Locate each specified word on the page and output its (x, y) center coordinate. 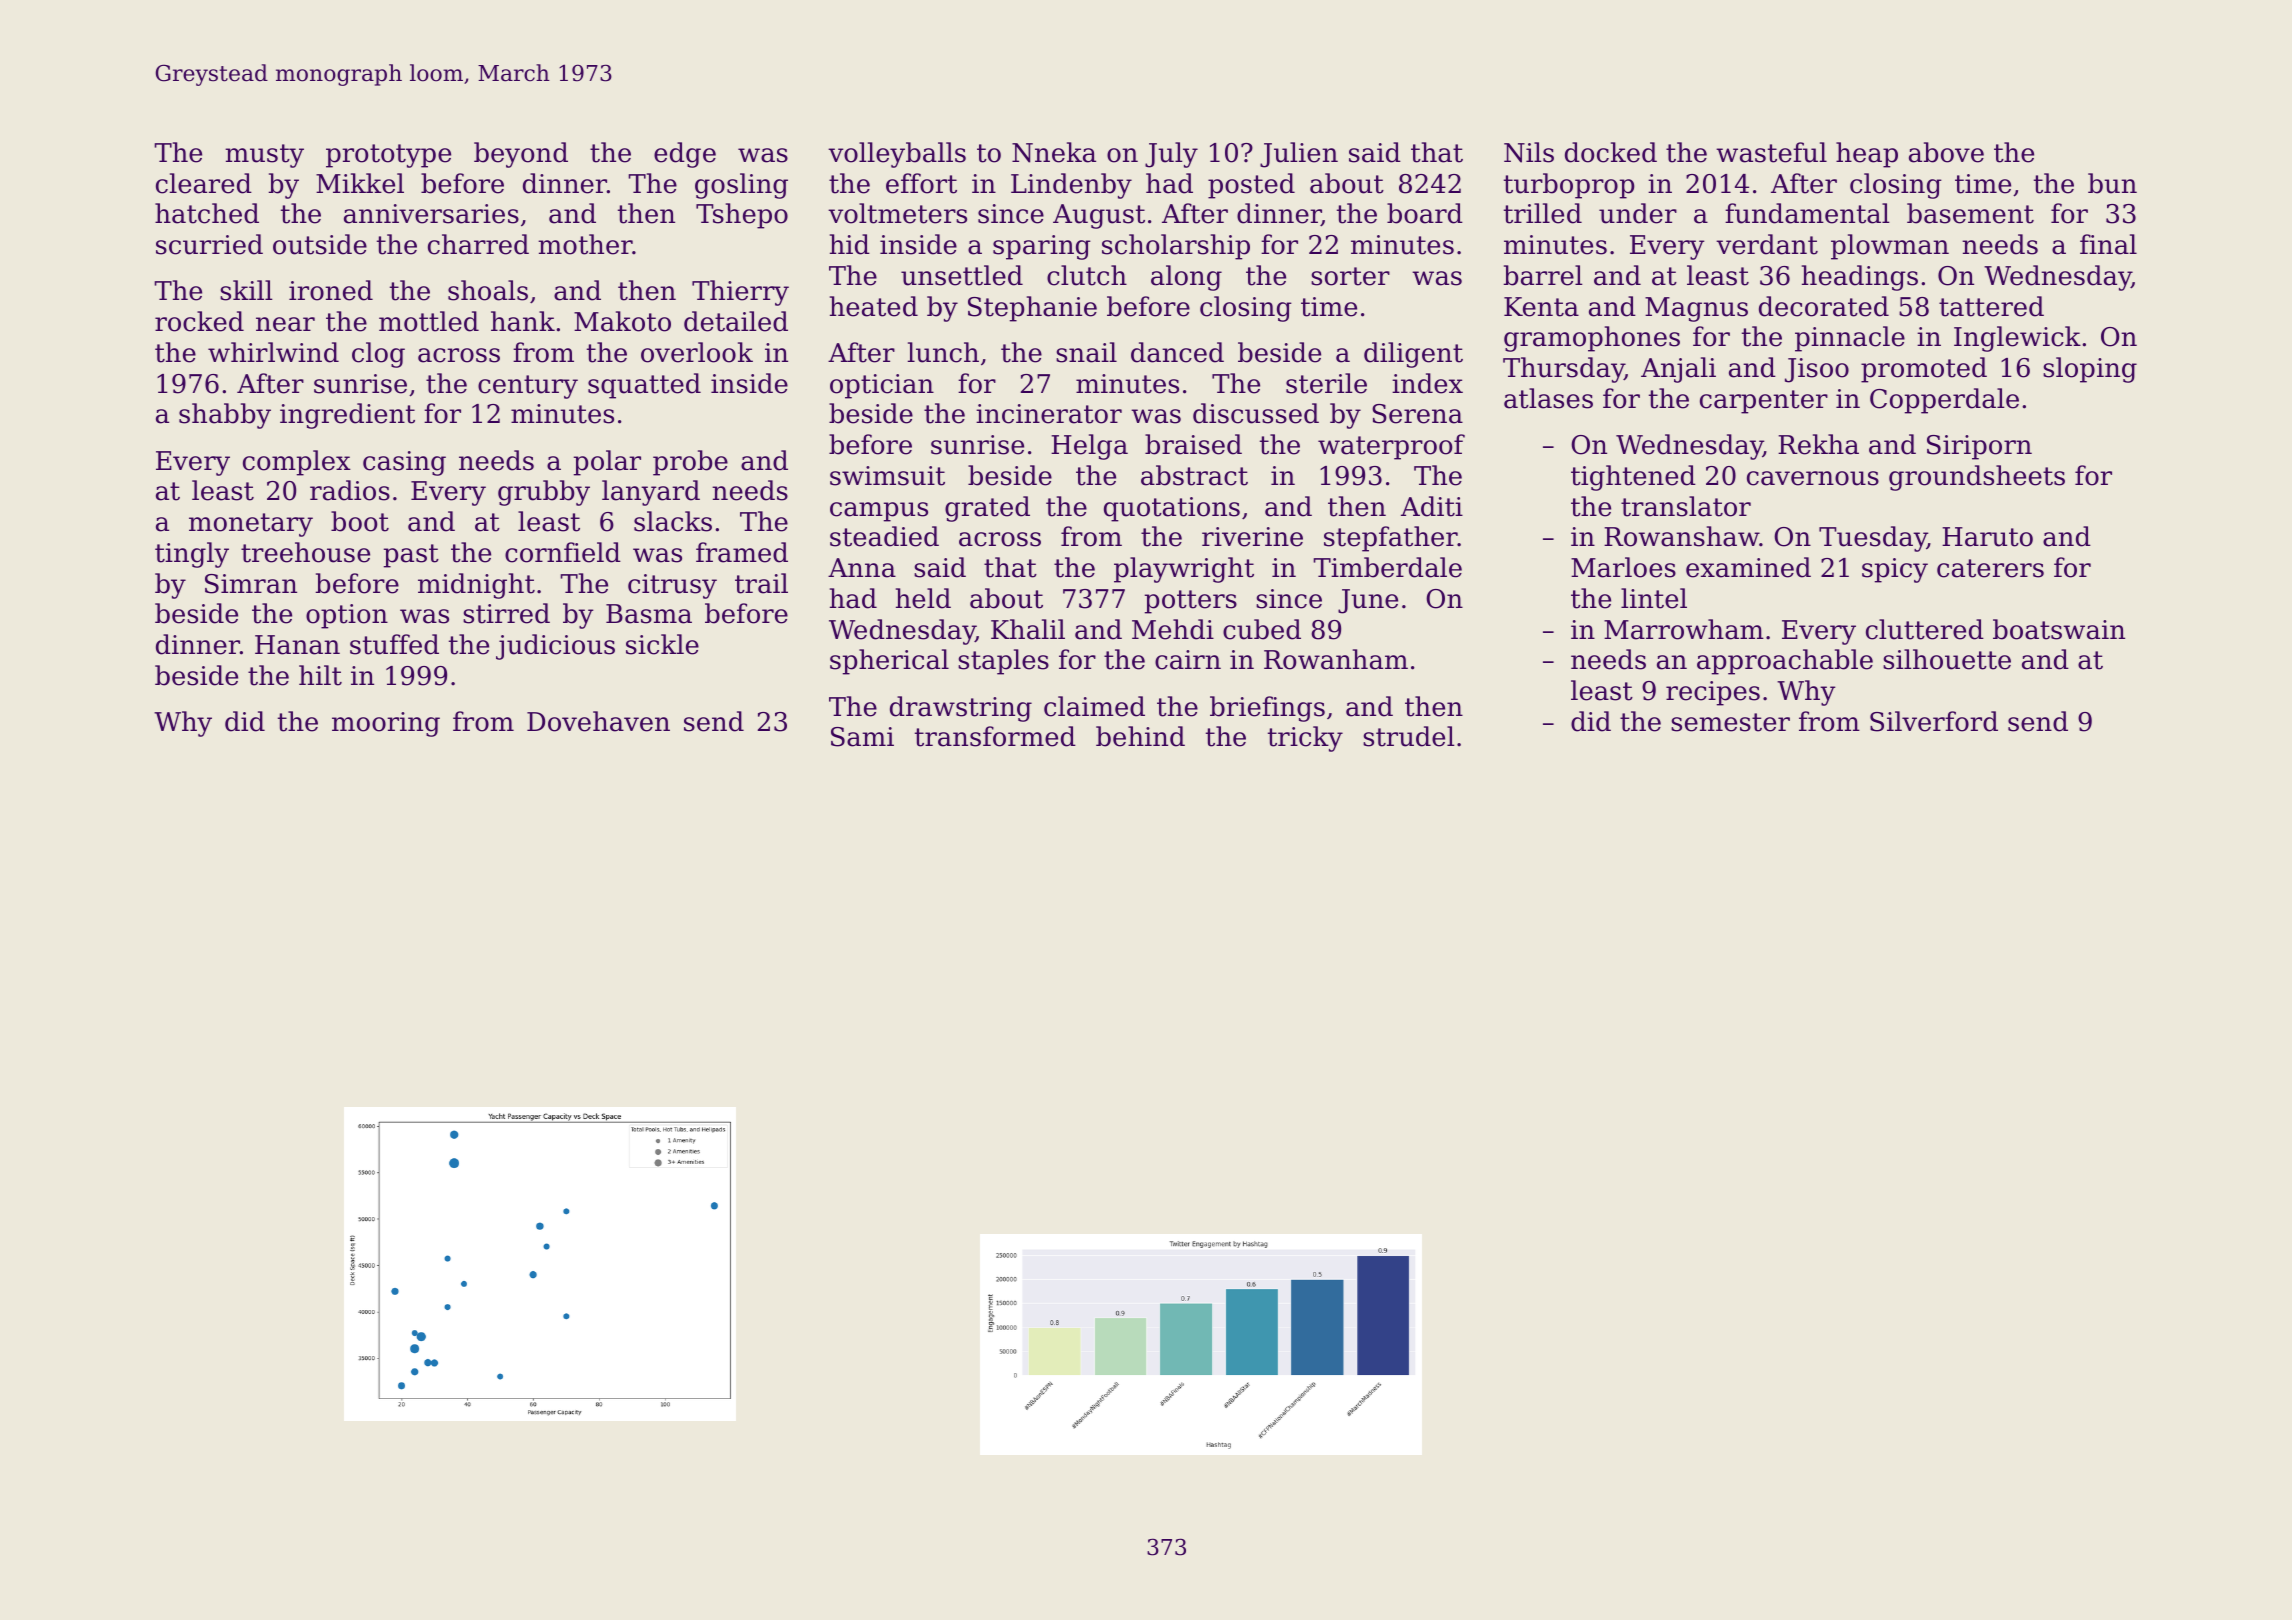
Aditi (1432, 506)
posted (1251, 186)
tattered (1991, 306)
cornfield (563, 552)
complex (297, 463)
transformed (995, 736)
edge (685, 155)
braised (1193, 444)
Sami (862, 737)
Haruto (1987, 537)
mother (585, 244)
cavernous (1813, 478)
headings (1860, 278)
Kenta (1541, 307)
